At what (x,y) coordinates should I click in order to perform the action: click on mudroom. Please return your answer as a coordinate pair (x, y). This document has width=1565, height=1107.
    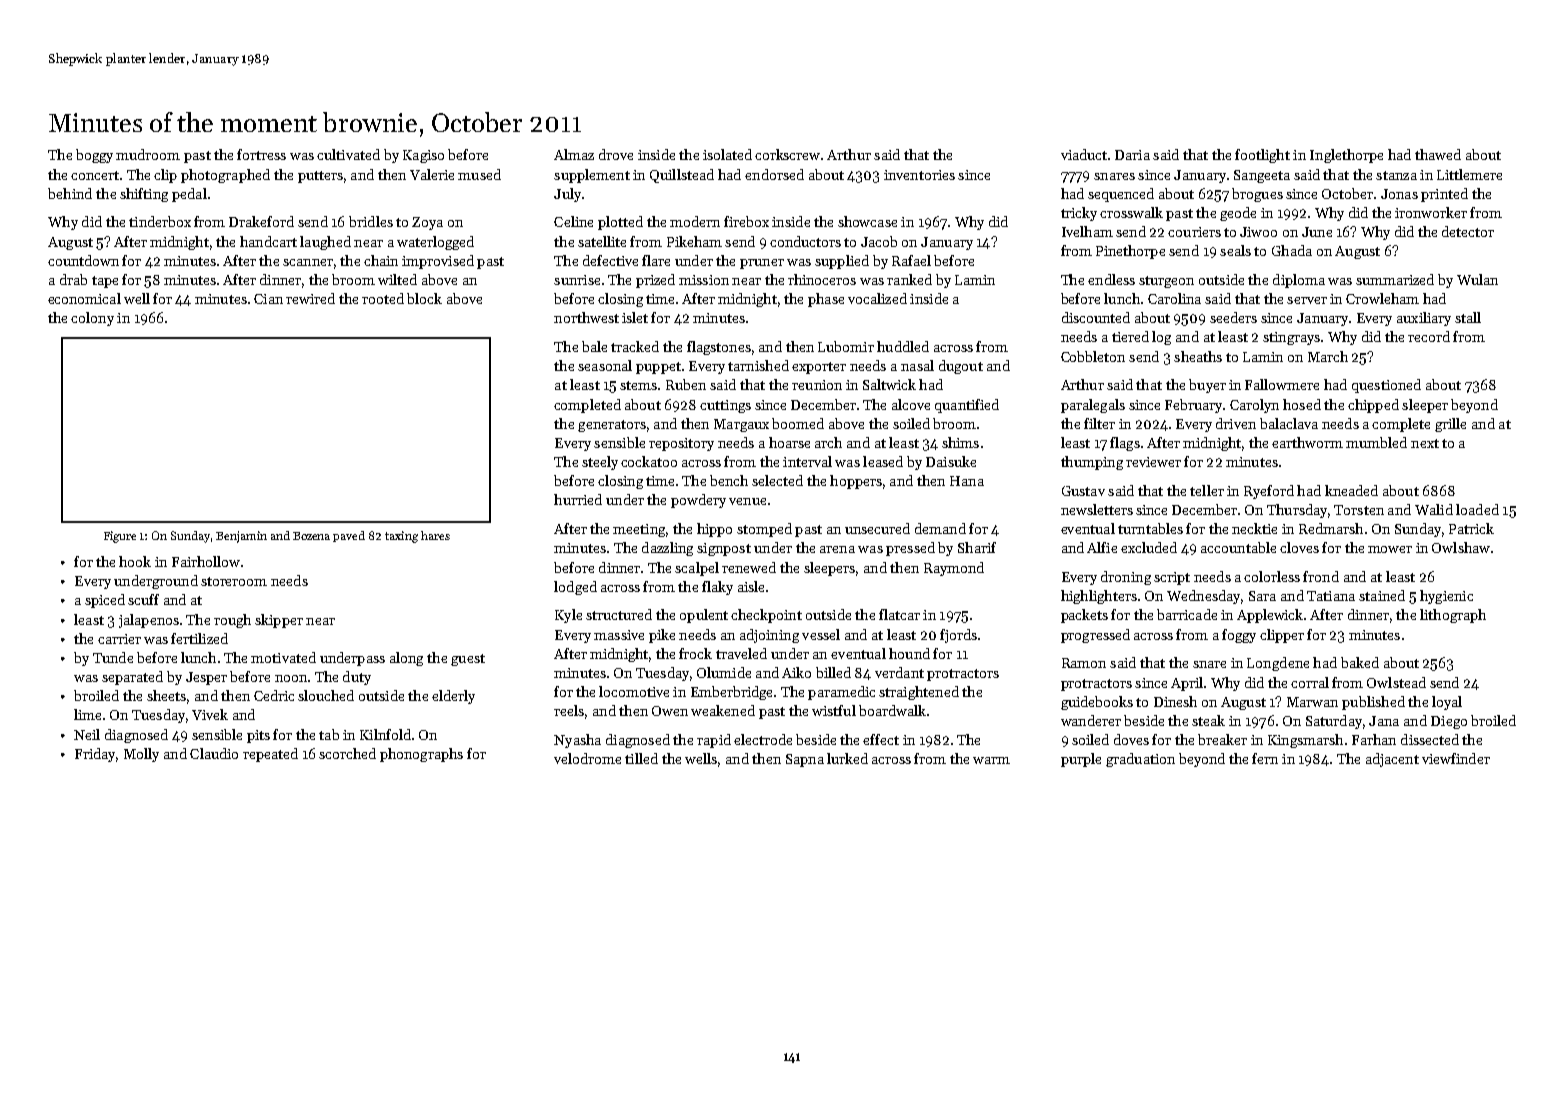
    Looking at the image, I should click on (148, 154).
